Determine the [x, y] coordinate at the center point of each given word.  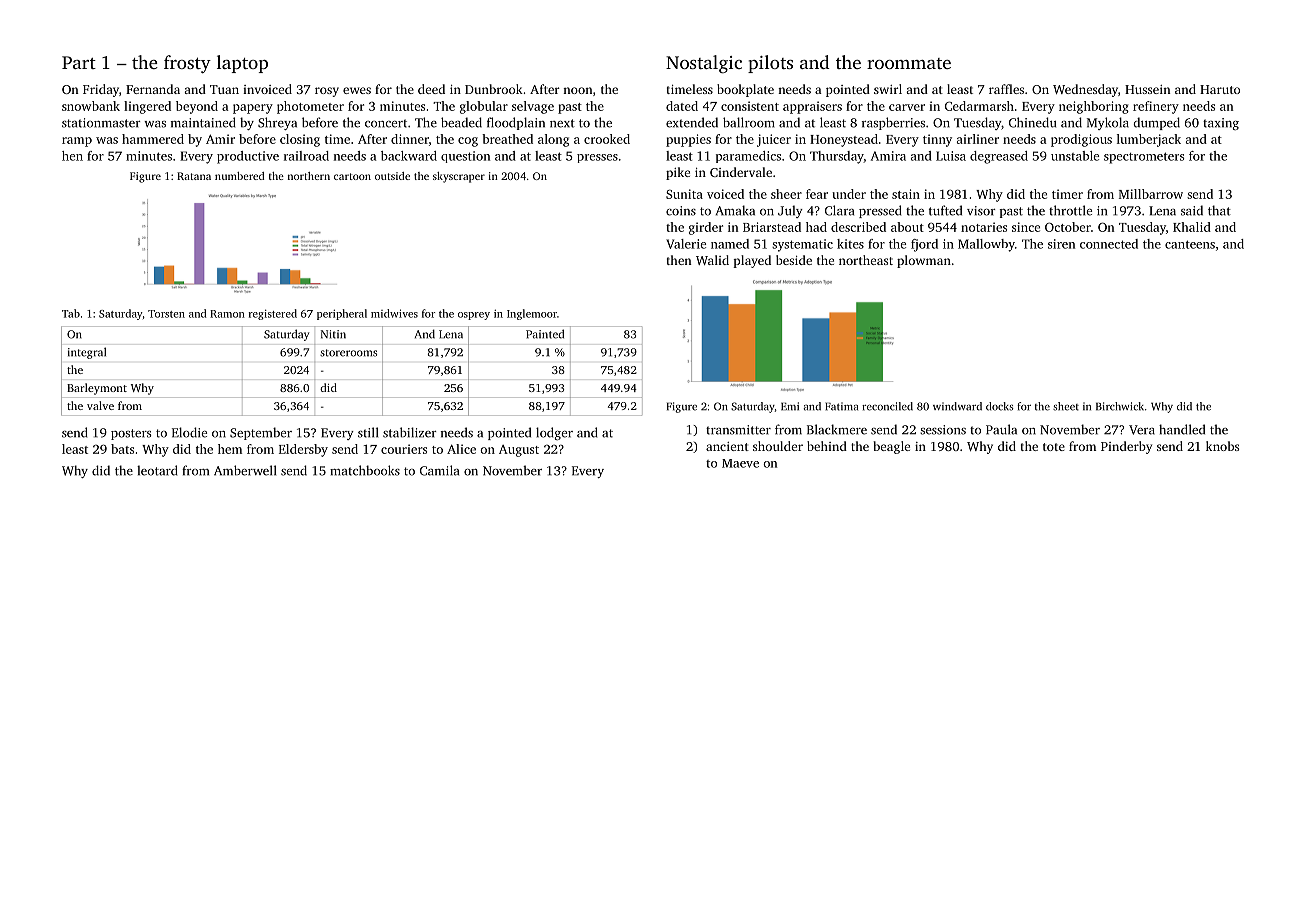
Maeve [740, 463]
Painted [545, 334]
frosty [187, 64]
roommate [909, 63]
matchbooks [365, 470]
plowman [924, 261]
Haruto [1220, 89]
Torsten [166, 314]
